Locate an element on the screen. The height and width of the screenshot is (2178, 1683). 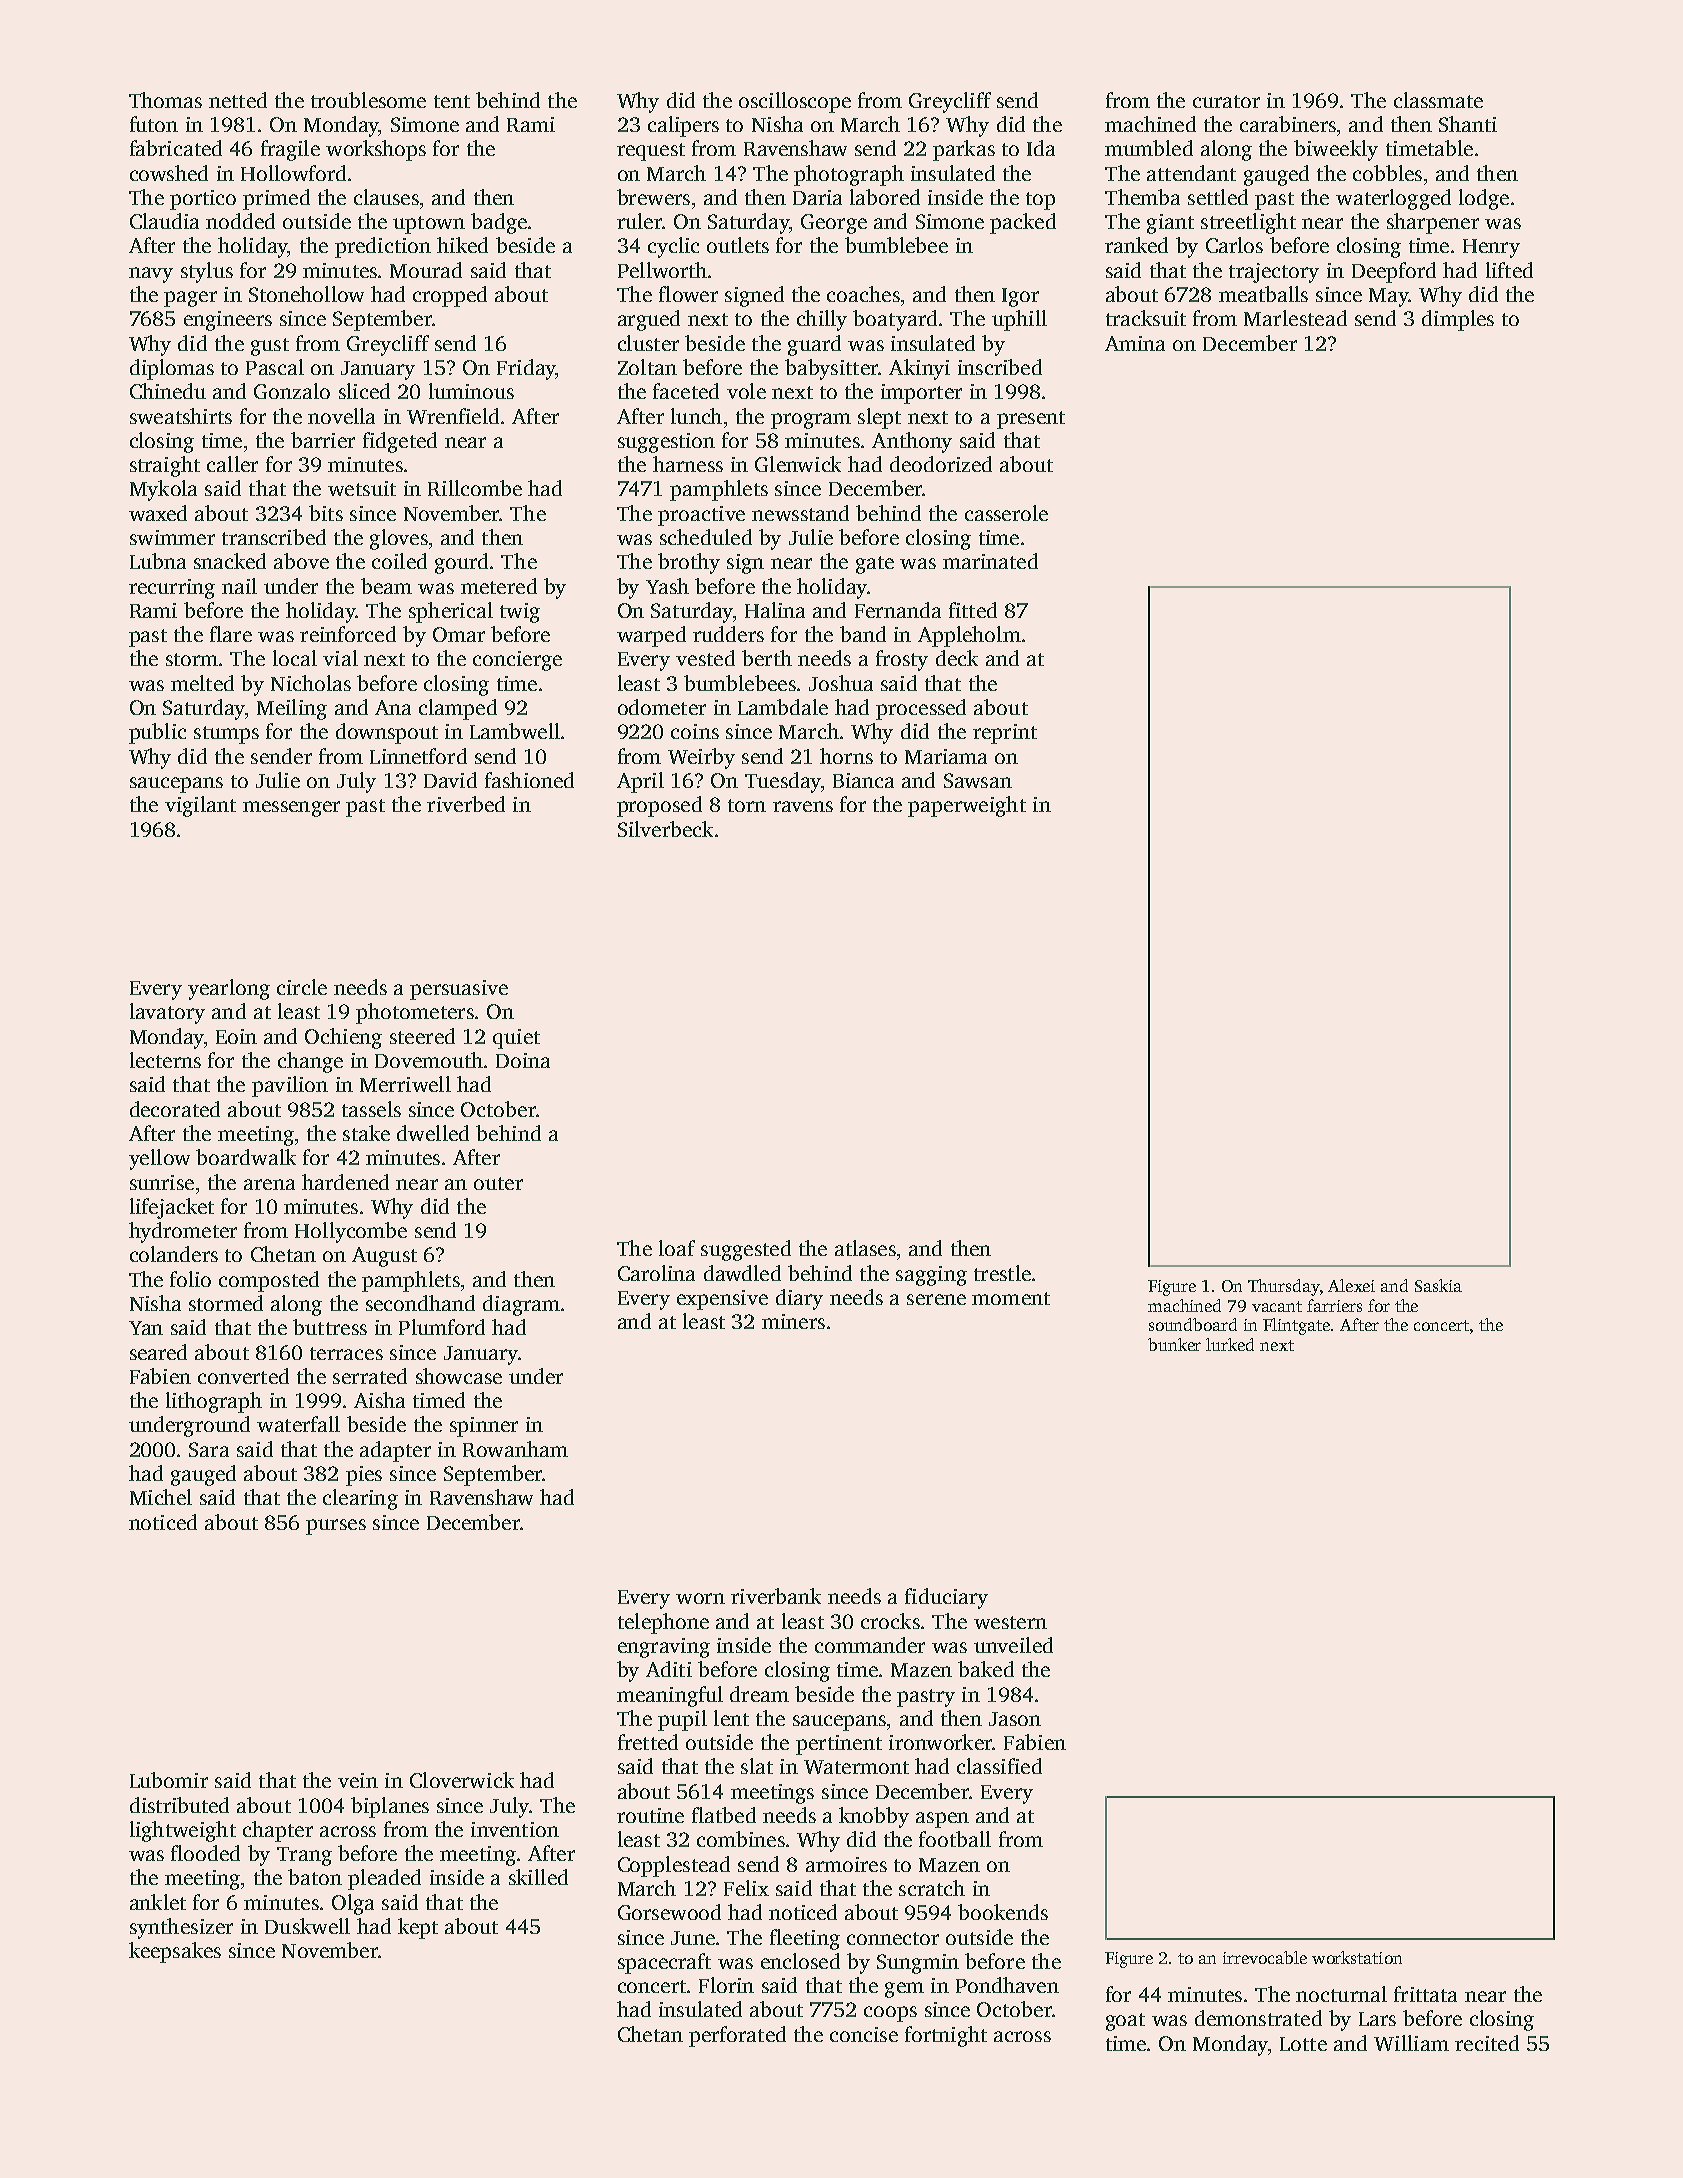
crocks is located at coordinates (890, 1621).
